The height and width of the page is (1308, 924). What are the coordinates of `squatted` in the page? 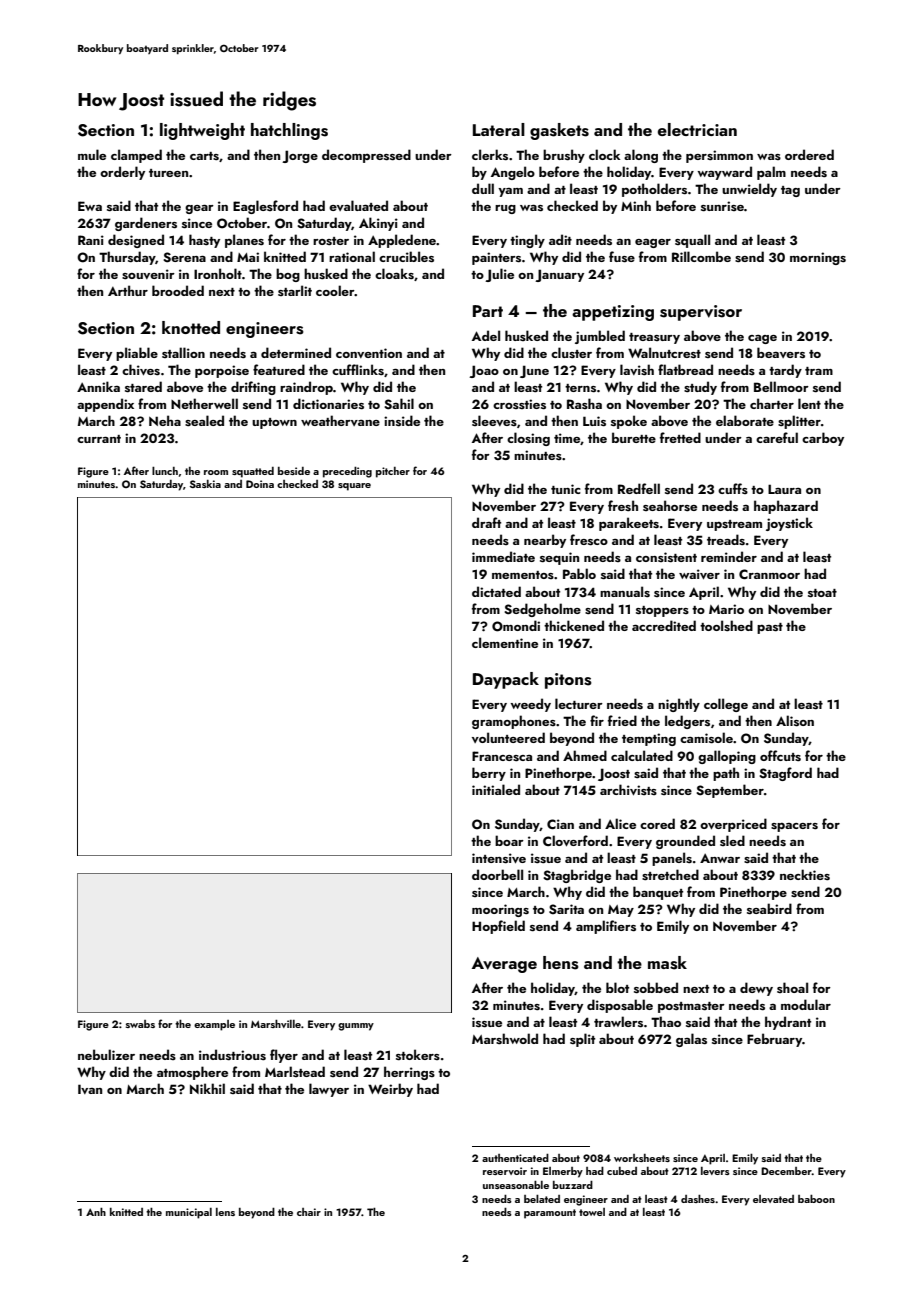 It's located at (253, 472).
